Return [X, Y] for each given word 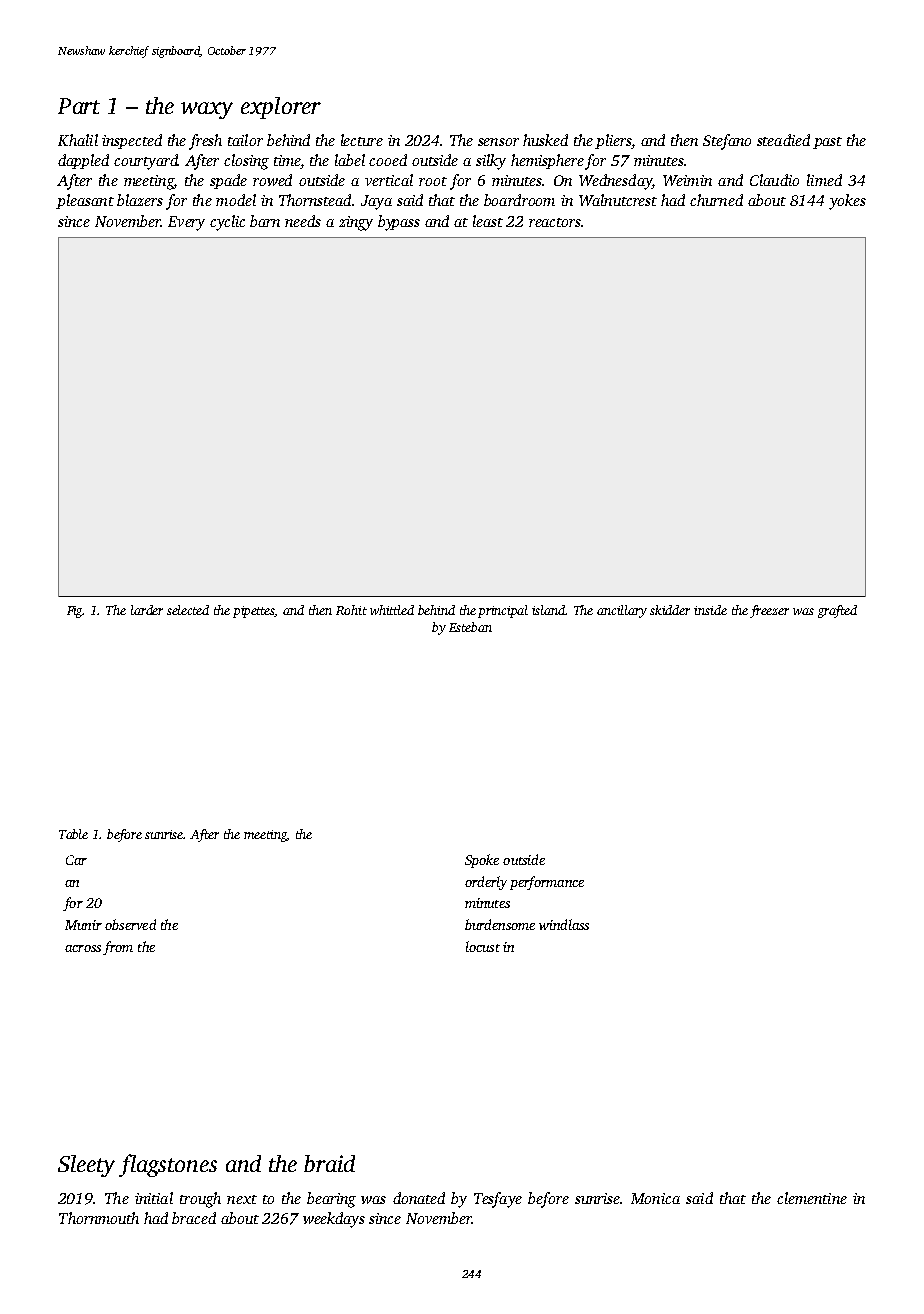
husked [545, 140]
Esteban [470, 627]
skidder [670, 610]
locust [483, 946]
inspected [132, 141]
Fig [75, 612]
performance [547, 883]
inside [710, 610]
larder [147, 610]
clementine [812, 1198]
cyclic [227, 223]
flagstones [168, 1165]
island [549, 610]
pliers [613, 141]
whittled [392, 610]
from [118, 948]
